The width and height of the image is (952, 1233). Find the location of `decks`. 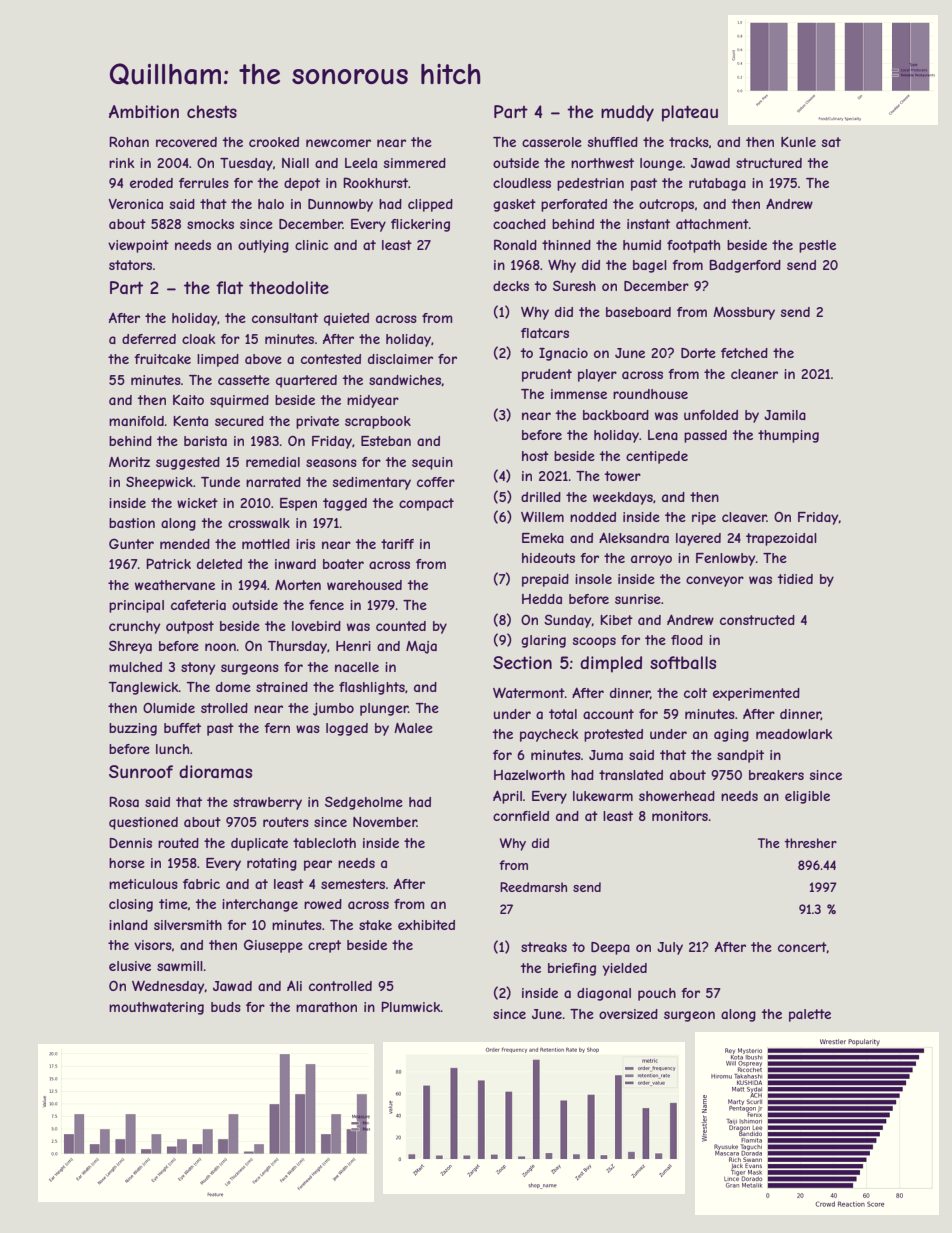

decks is located at coordinates (511, 286).
